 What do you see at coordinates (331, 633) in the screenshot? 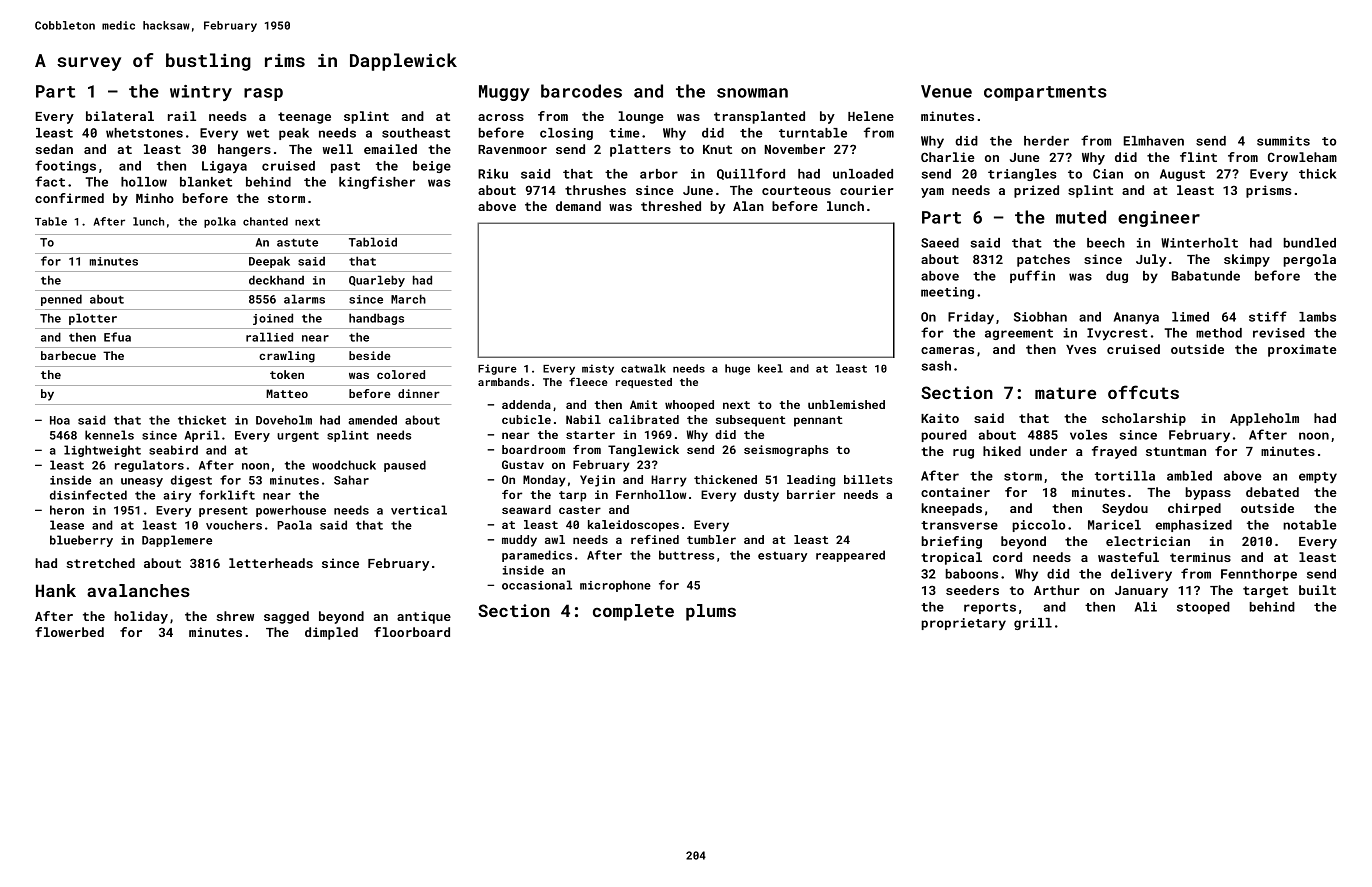
I see `dimpled` at bounding box center [331, 633].
